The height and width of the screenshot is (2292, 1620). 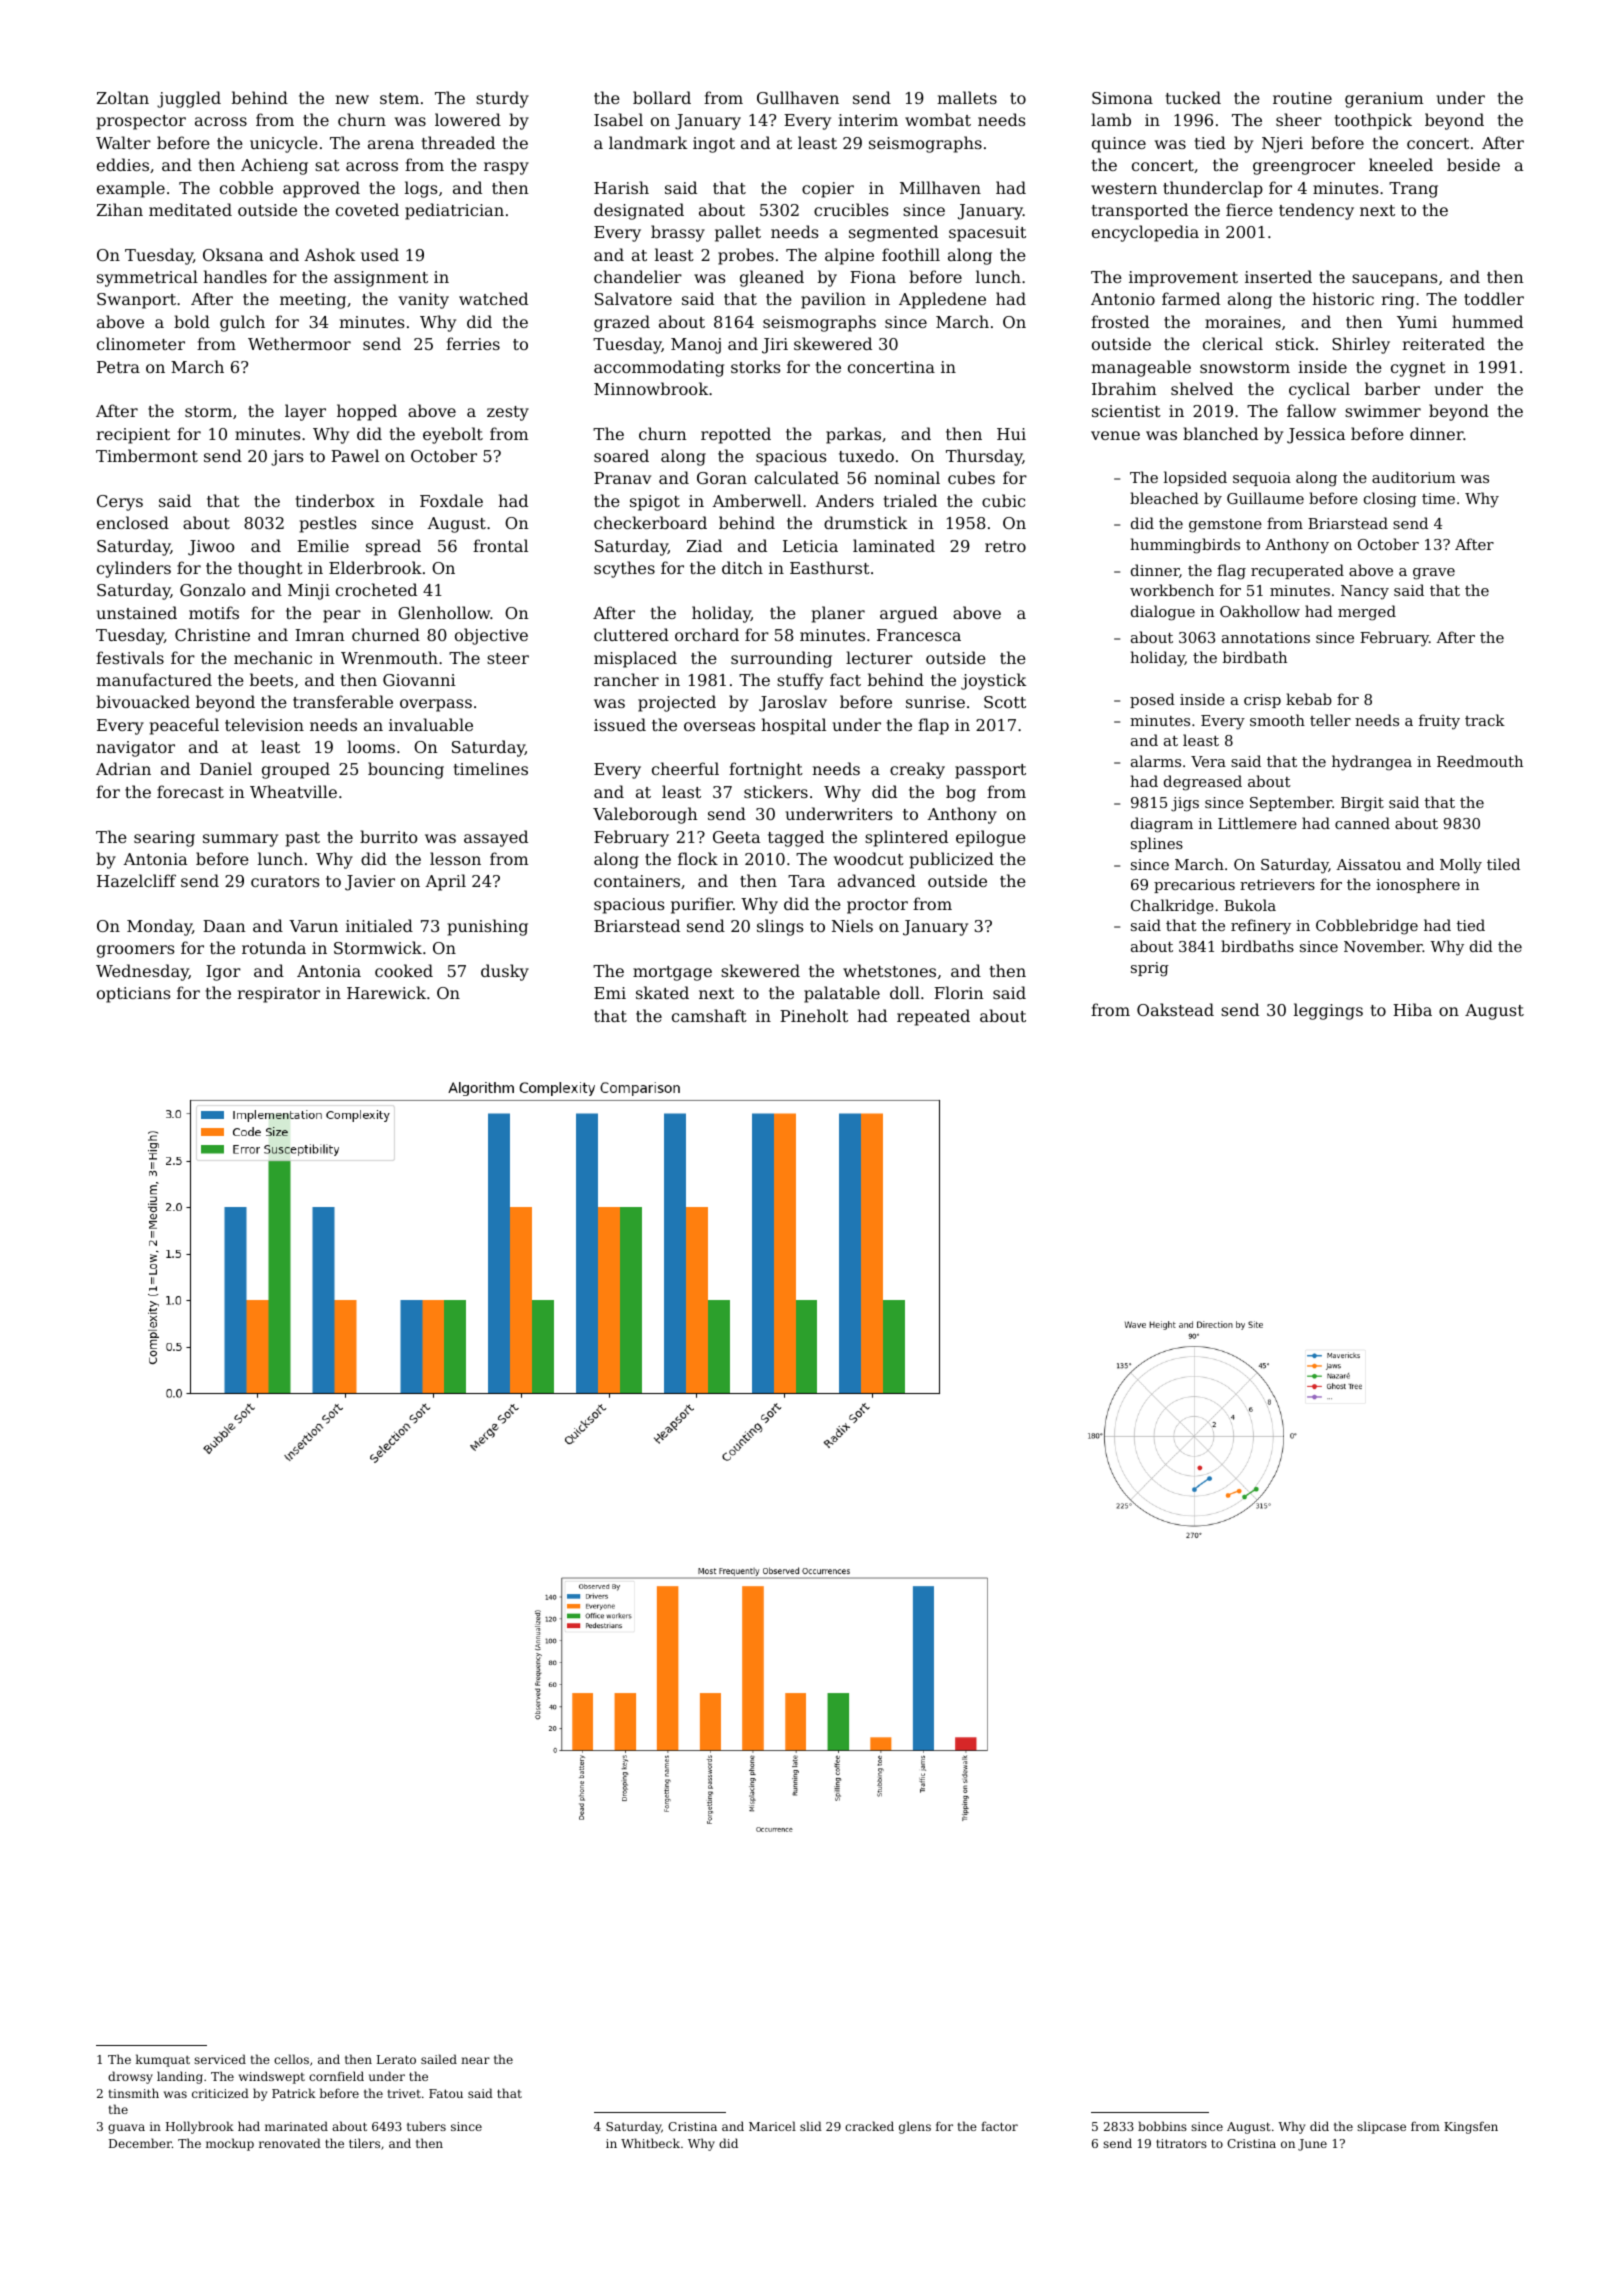 I want to click on stem, so click(x=399, y=98).
